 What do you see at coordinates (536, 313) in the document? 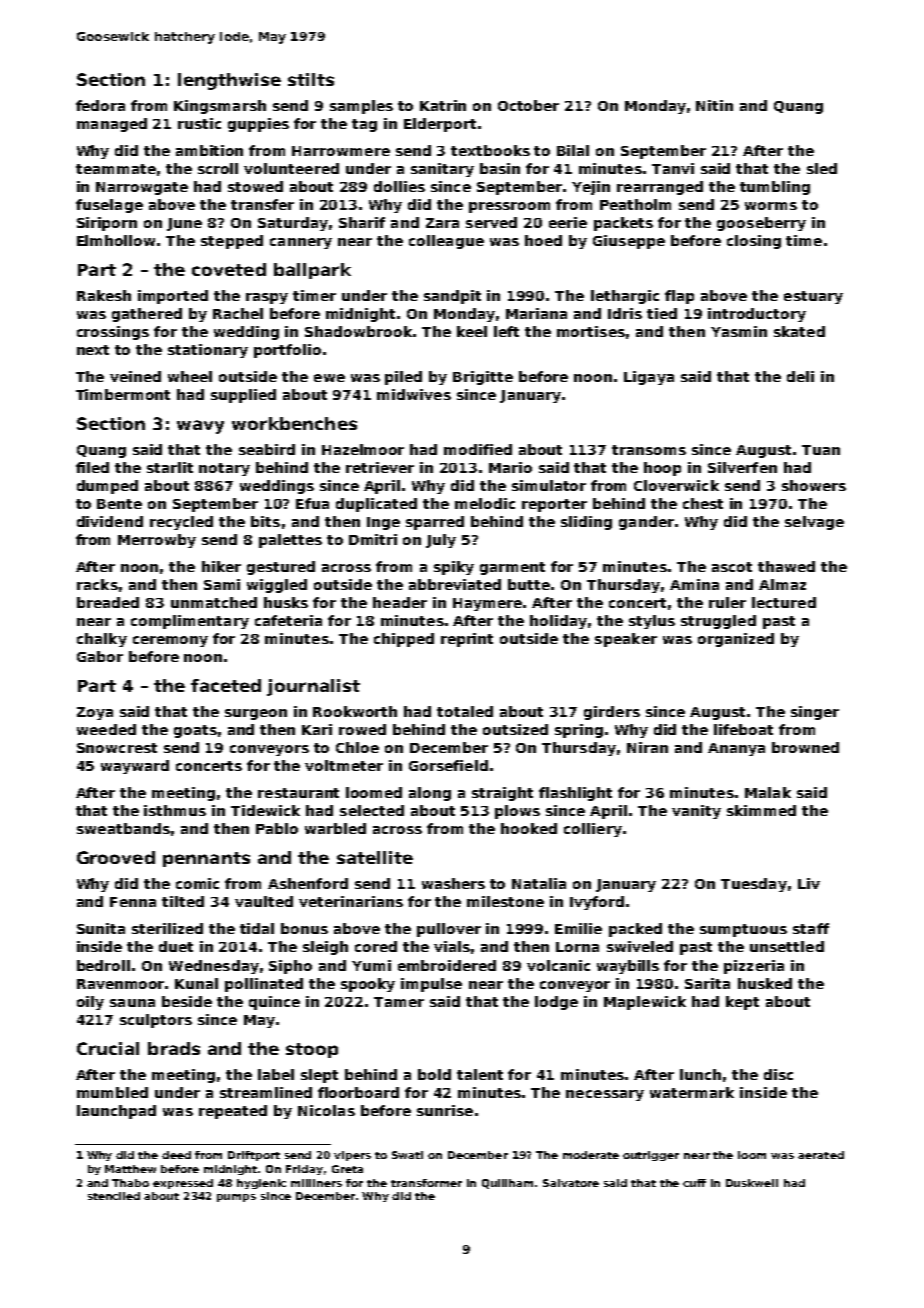
I see `Mariana` at bounding box center [536, 313].
